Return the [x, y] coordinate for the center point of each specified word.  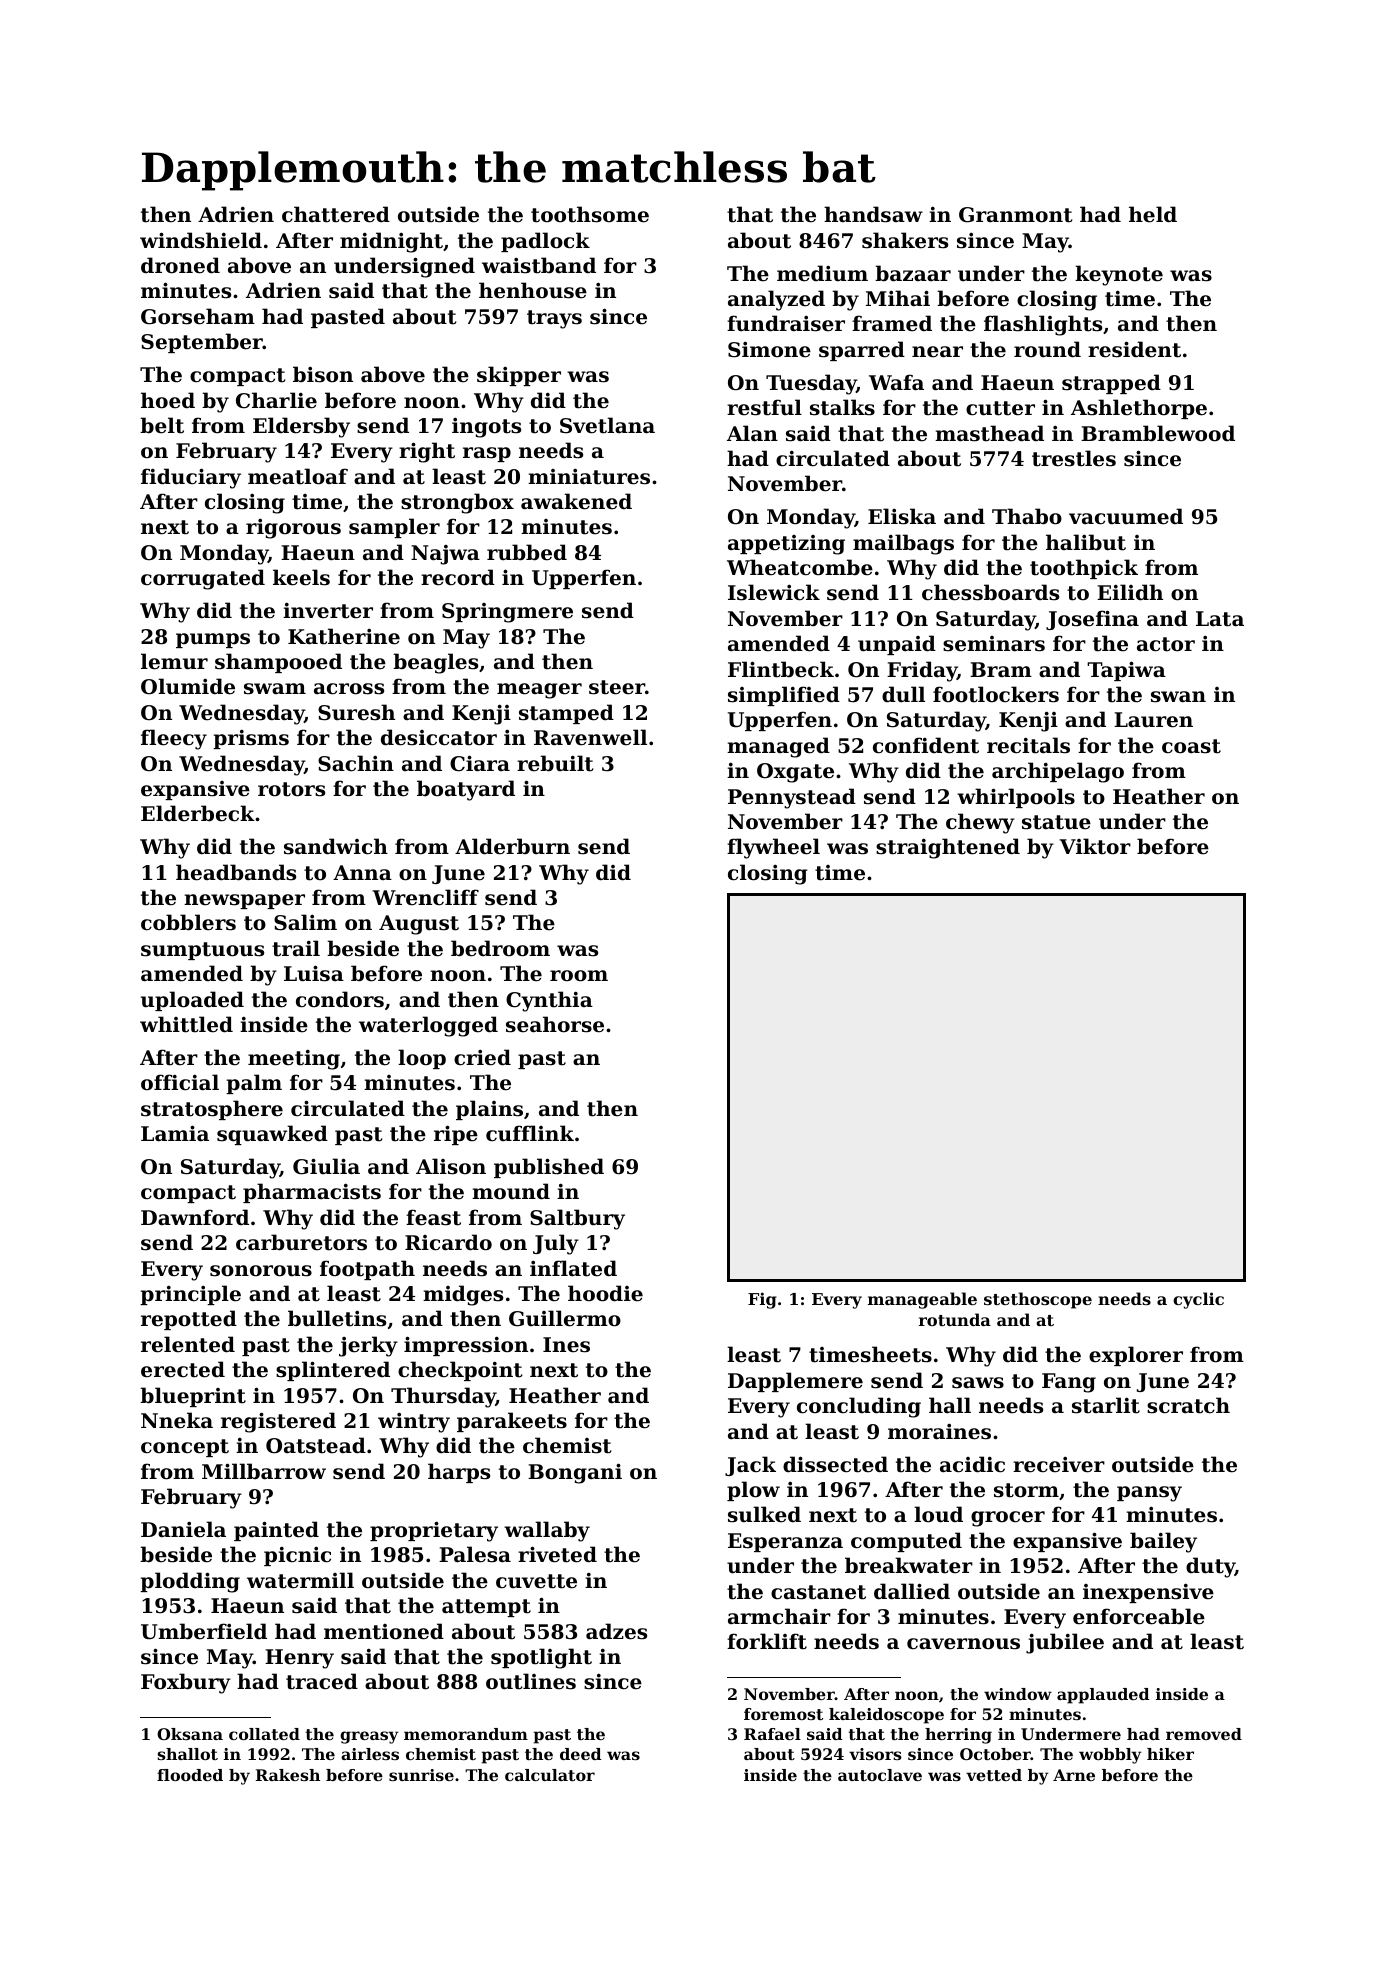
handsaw [873, 214]
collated [264, 1734]
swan [1178, 697]
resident [1134, 349]
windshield [201, 240]
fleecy [174, 739]
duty [1210, 1567]
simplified [784, 696]
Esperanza [785, 1542]
